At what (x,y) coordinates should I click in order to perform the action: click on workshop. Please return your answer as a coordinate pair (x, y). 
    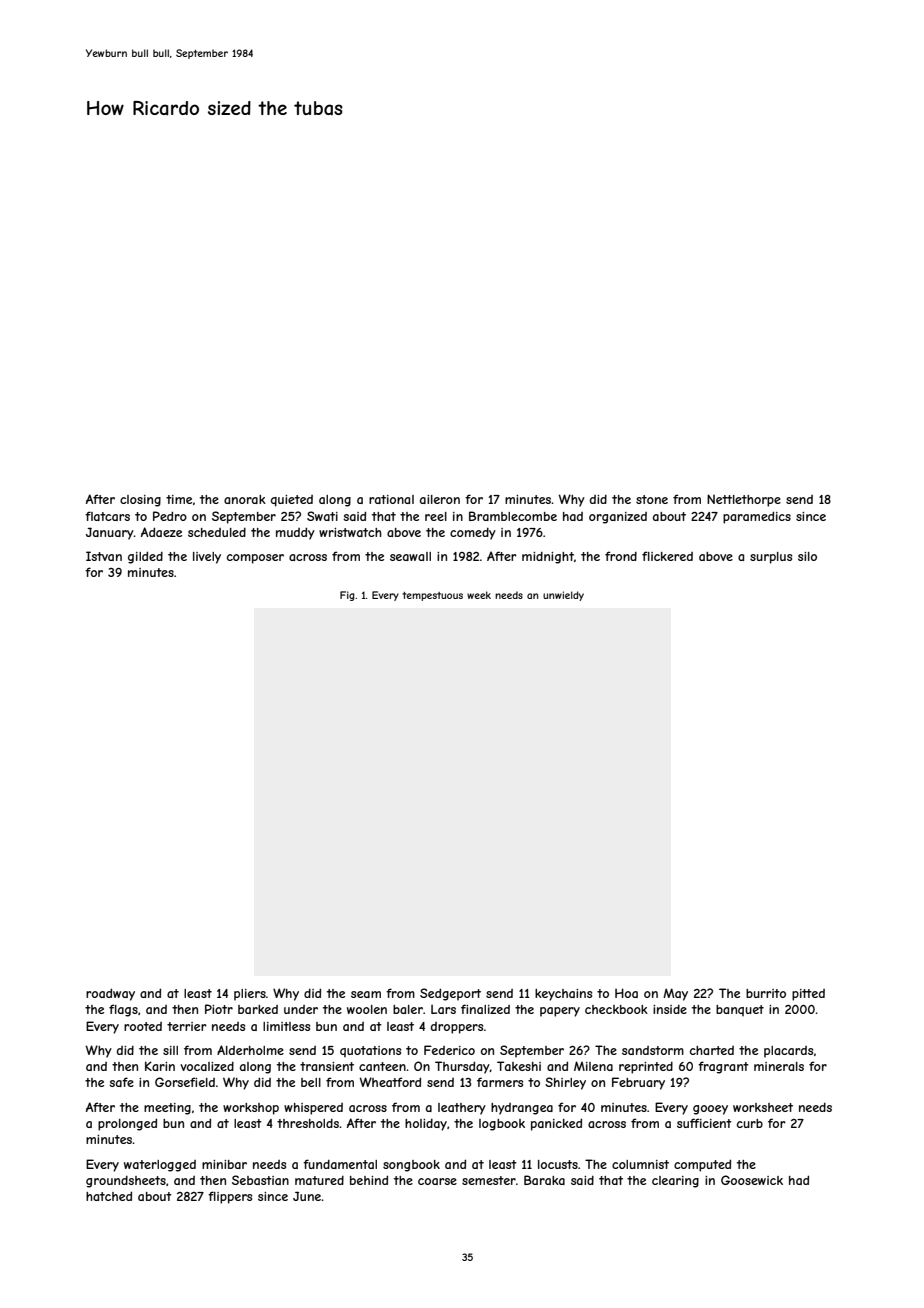
    Looking at the image, I should click on (251, 1109).
